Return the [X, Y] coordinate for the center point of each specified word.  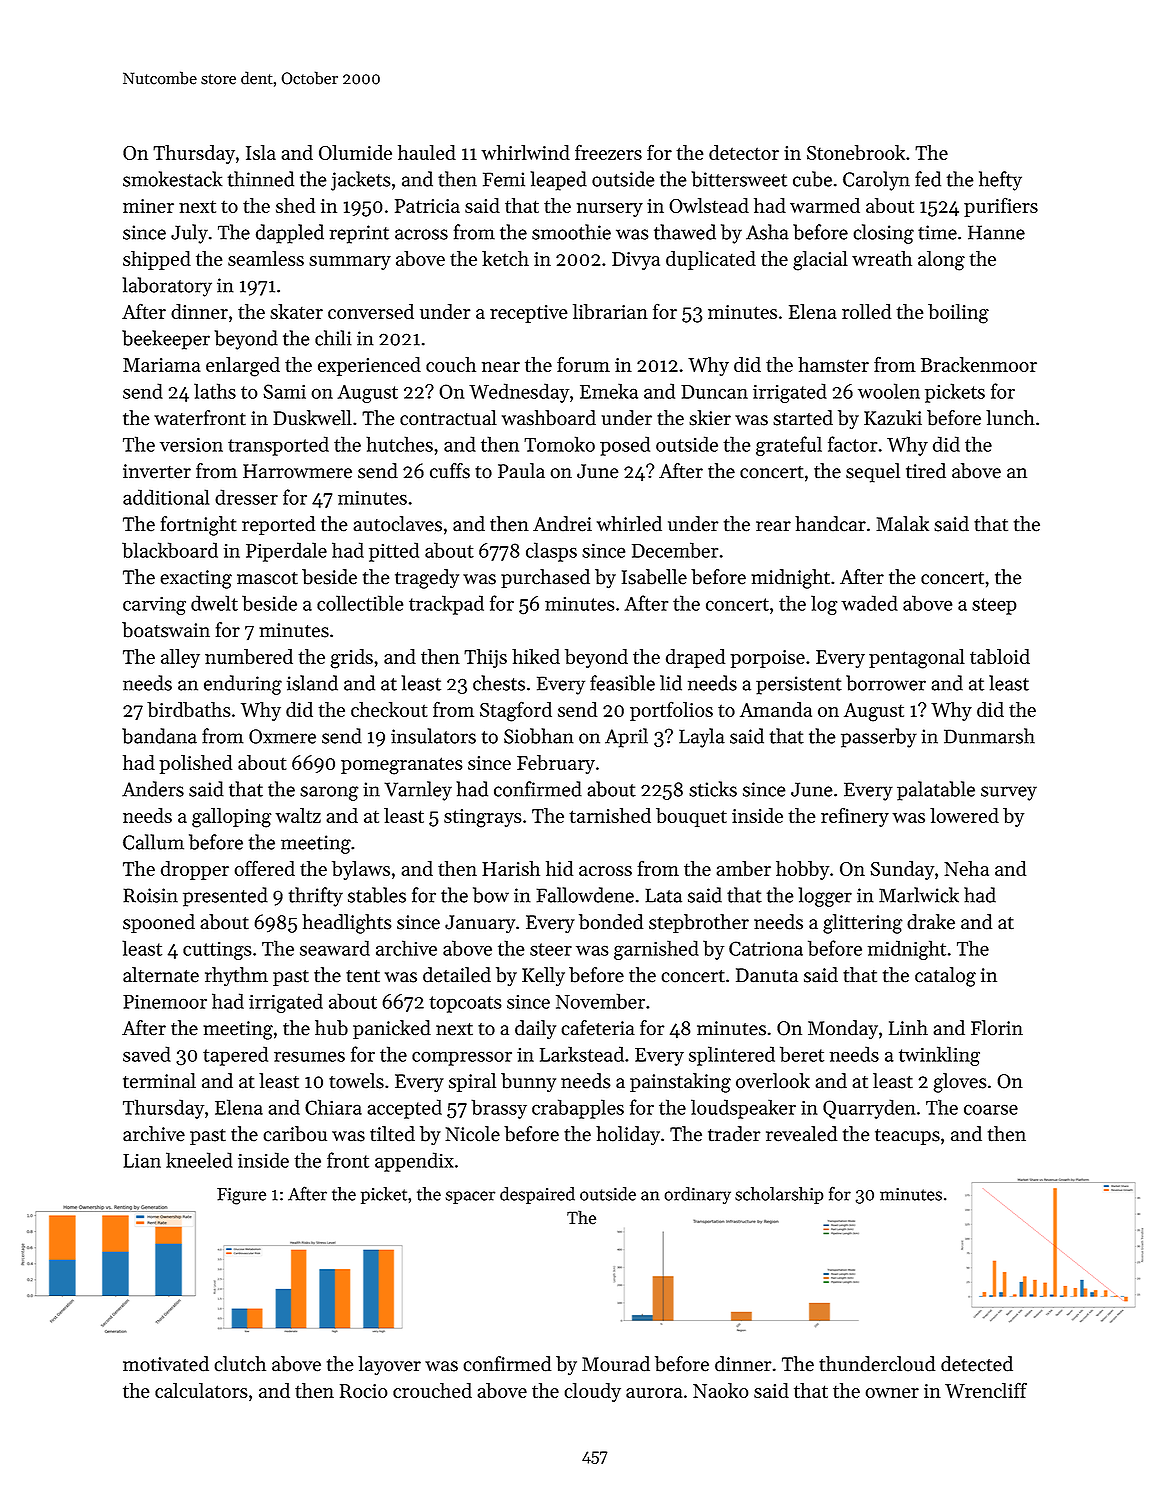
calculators [201, 1390]
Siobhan [539, 736]
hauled [427, 152]
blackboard [170, 550]
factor [852, 444]
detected [977, 1364]
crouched [432, 1390]
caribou [295, 1134]
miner [148, 206]
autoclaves [397, 524]
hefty [1000, 181]
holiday [628, 1136]
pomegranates [401, 766]
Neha [966, 868]
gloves [960, 1083]
